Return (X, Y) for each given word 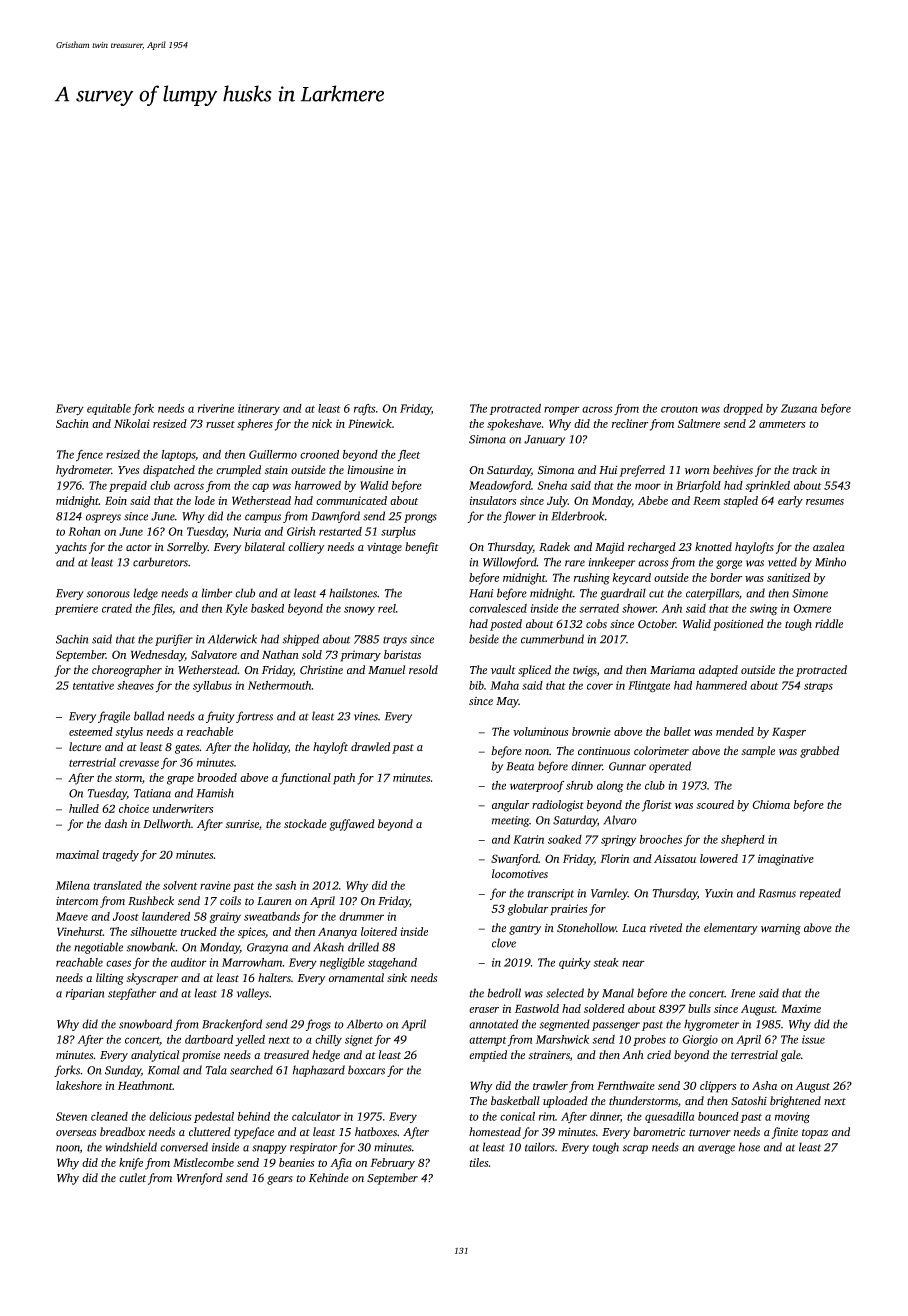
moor (648, 486)
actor (139, 547)
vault (503, 669)
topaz (815, 1134)
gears (280, 1180)
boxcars (366, 1070)
